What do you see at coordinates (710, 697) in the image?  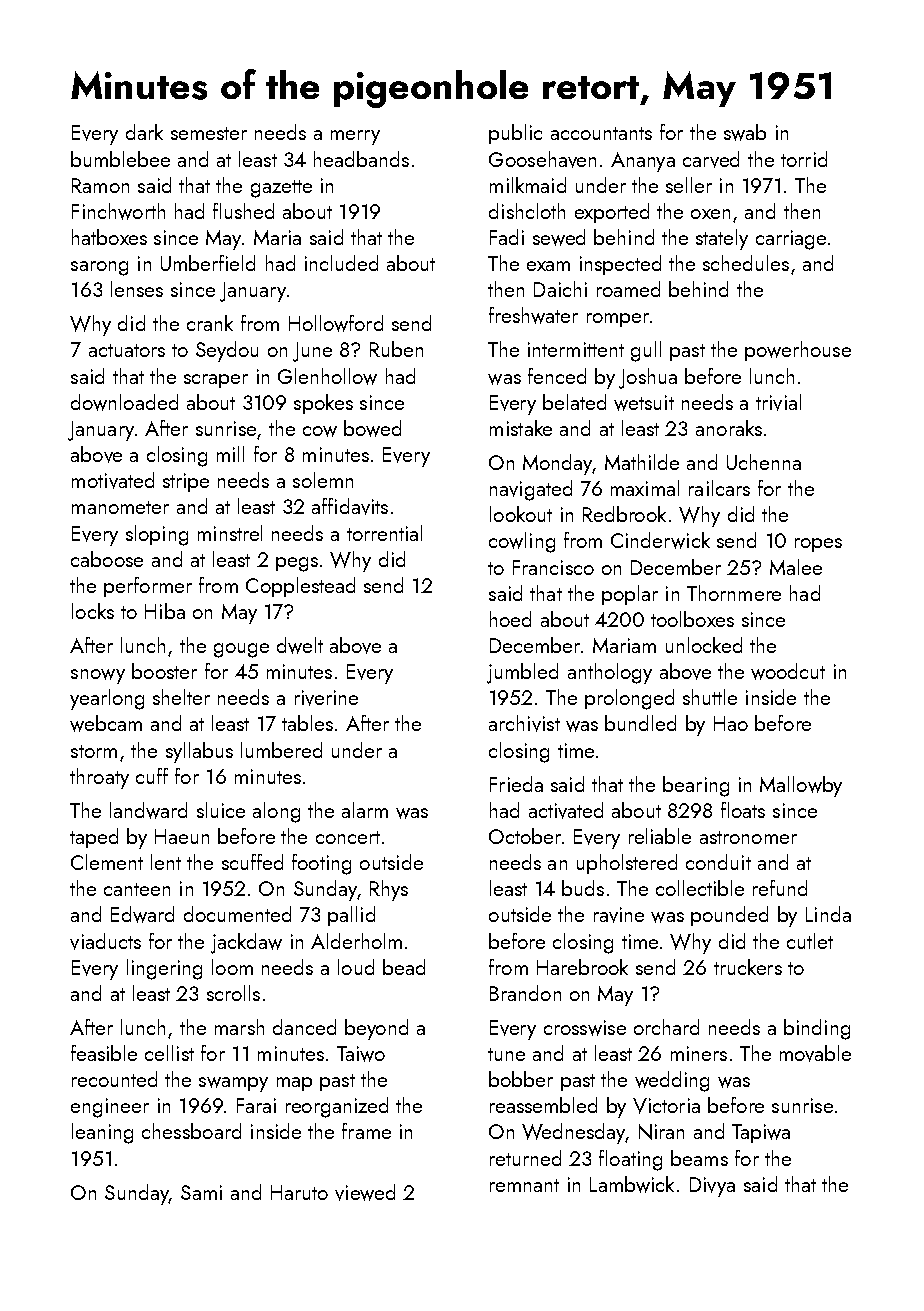 I see `shuttle` at bounding box center [710, 697].
